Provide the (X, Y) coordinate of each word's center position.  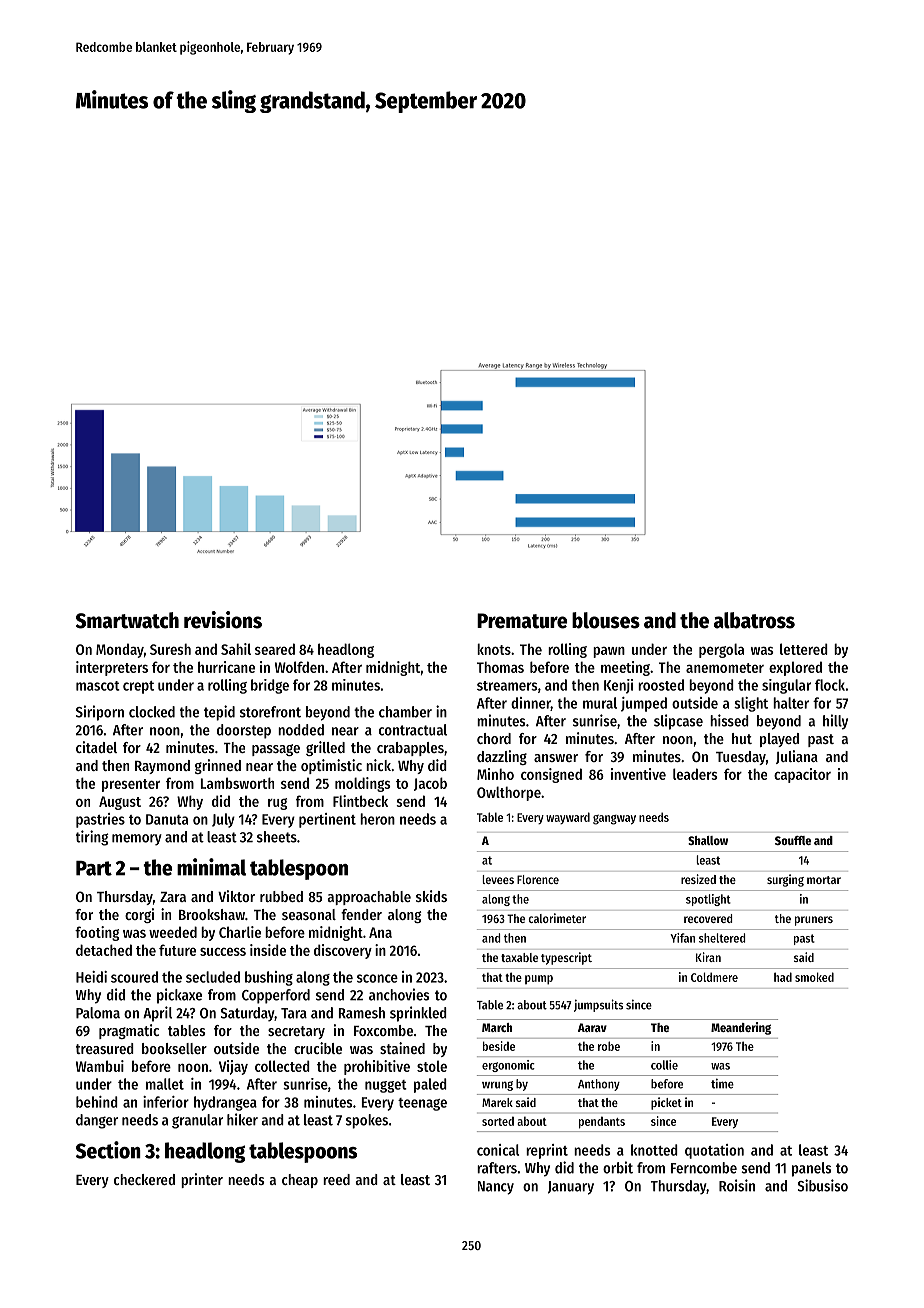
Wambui (100, 1066)
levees (498, 879)
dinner (531, 704)
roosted (661, 685)
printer (202, 1180)
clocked (152, 712)
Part (94, 868)
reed (336, 1179)
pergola (721, 650)
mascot (98, 686)
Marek (497, 1102)
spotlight (708, 900)
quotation (714, 1151)
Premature (522, 621)
